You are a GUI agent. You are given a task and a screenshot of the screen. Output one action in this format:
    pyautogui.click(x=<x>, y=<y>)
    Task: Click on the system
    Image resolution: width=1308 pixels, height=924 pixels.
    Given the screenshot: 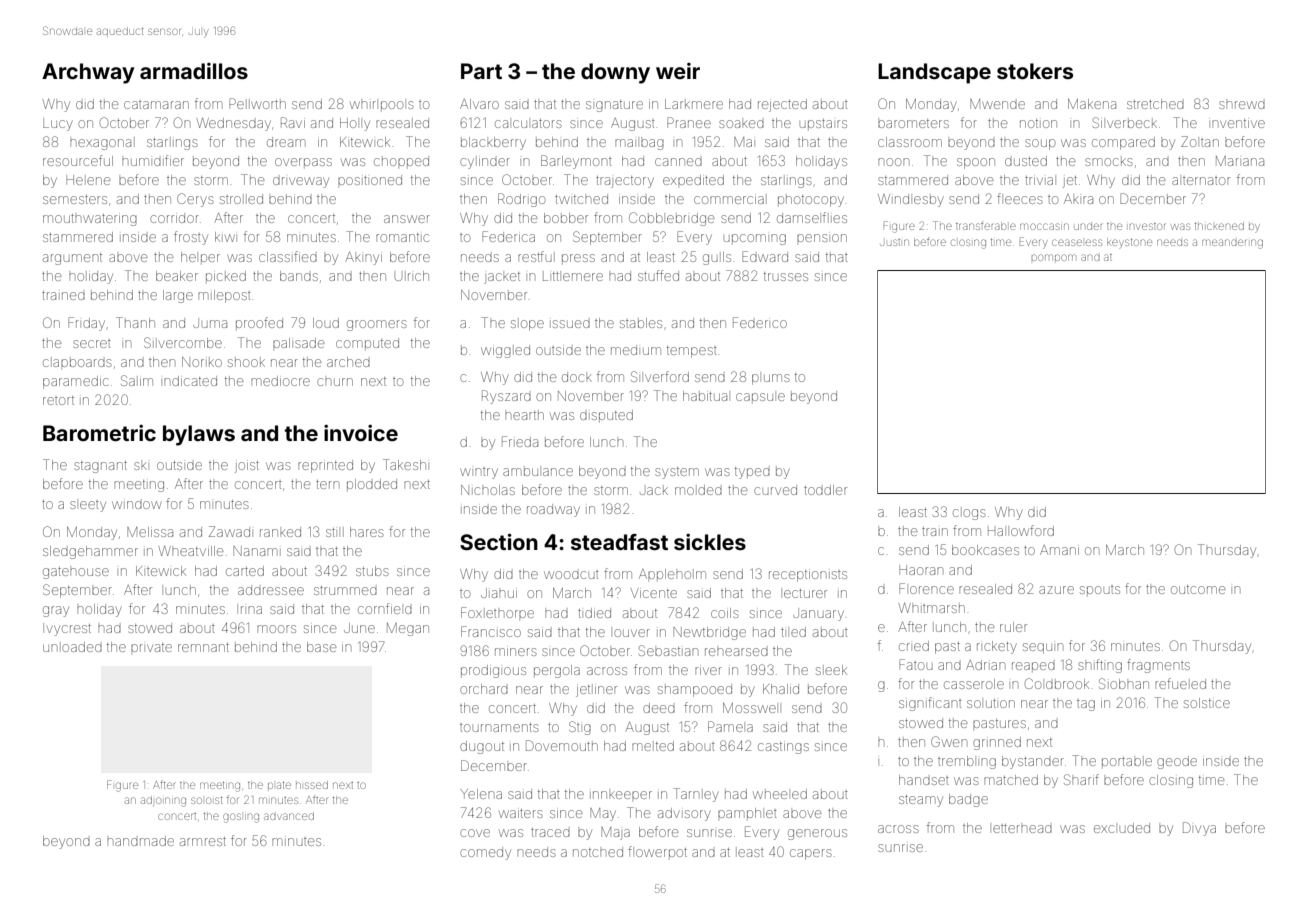 What is the action you would take?
    pyautogui.click(x=677, y=473)
